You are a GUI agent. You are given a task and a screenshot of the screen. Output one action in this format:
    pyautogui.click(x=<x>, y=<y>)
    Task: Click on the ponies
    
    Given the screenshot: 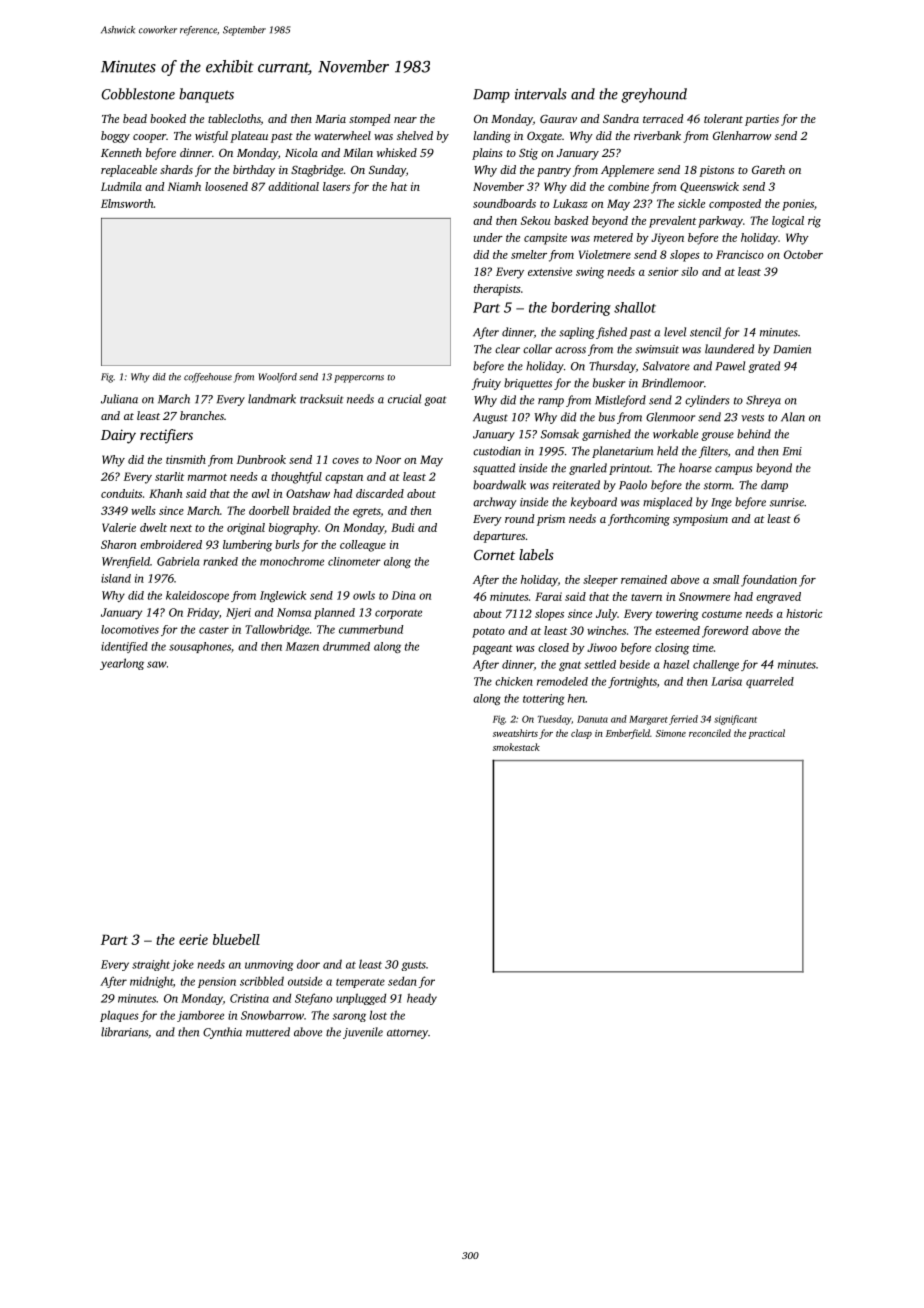 What is the action you would take?
    pyautogui.click(x=798, y=205)
